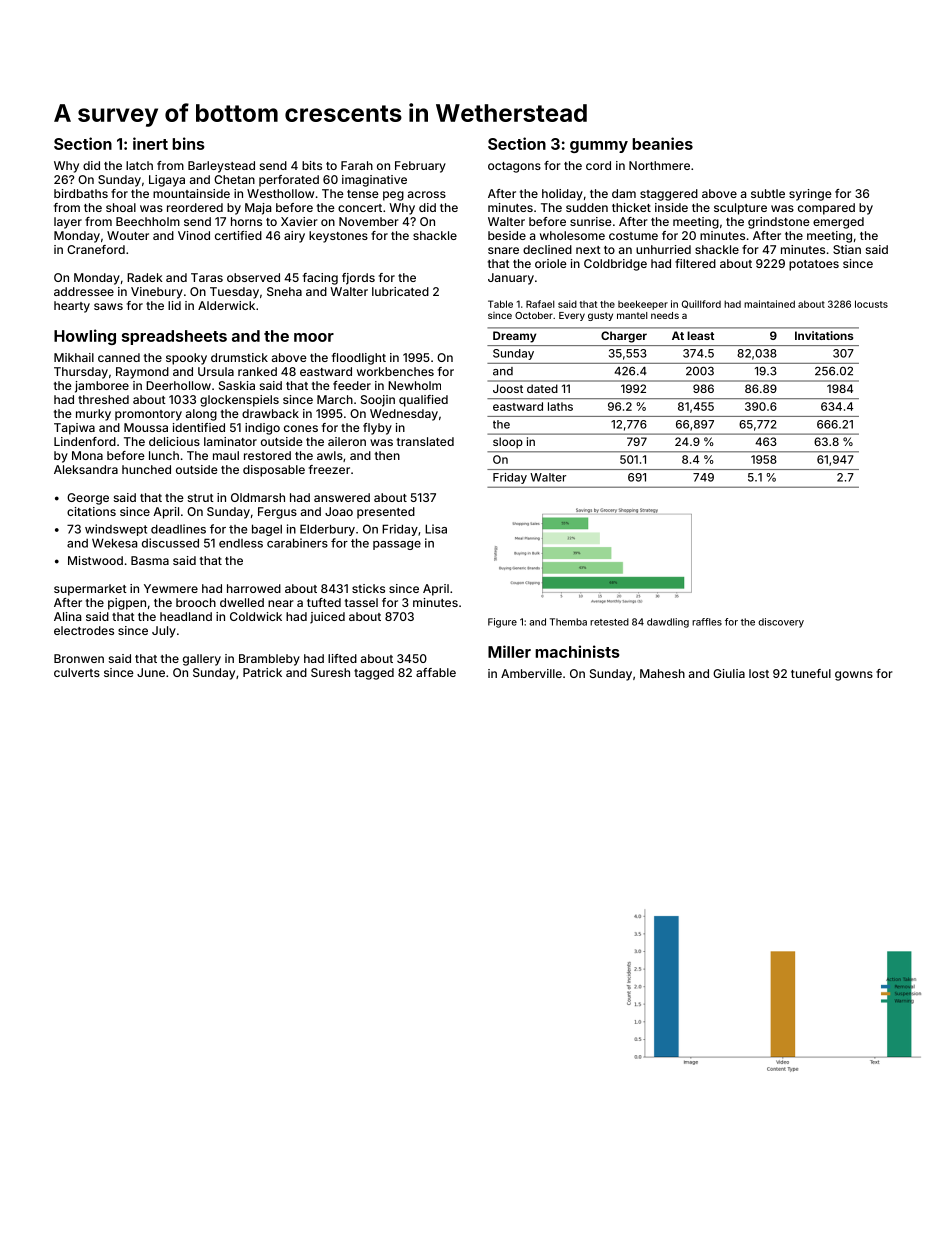  What do you see at coordinates (102, 387) in the screenshot?
I see `jamboree` at bounding box center [102, 387].
